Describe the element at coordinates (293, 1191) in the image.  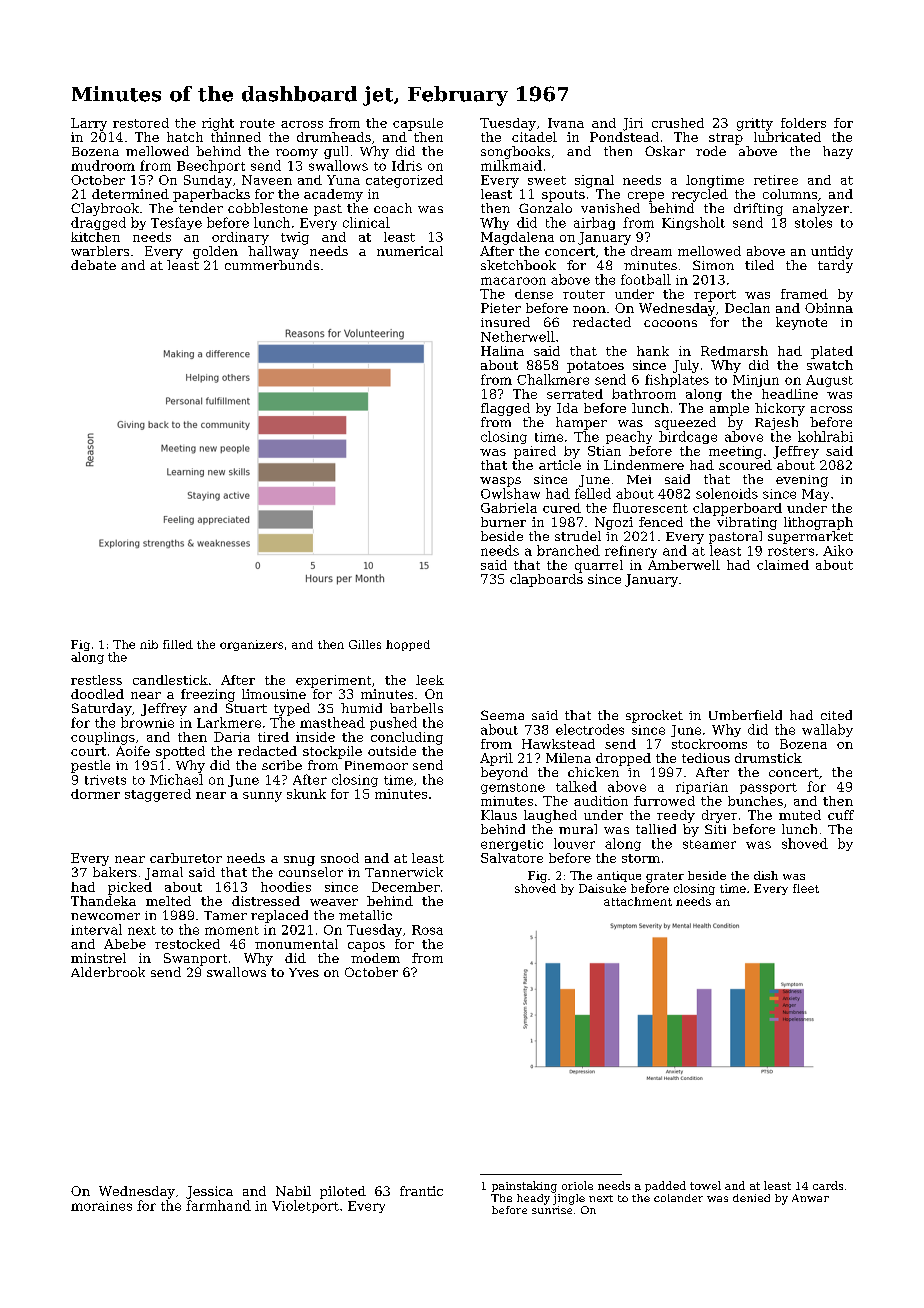
I see `Nabil` at that location.
